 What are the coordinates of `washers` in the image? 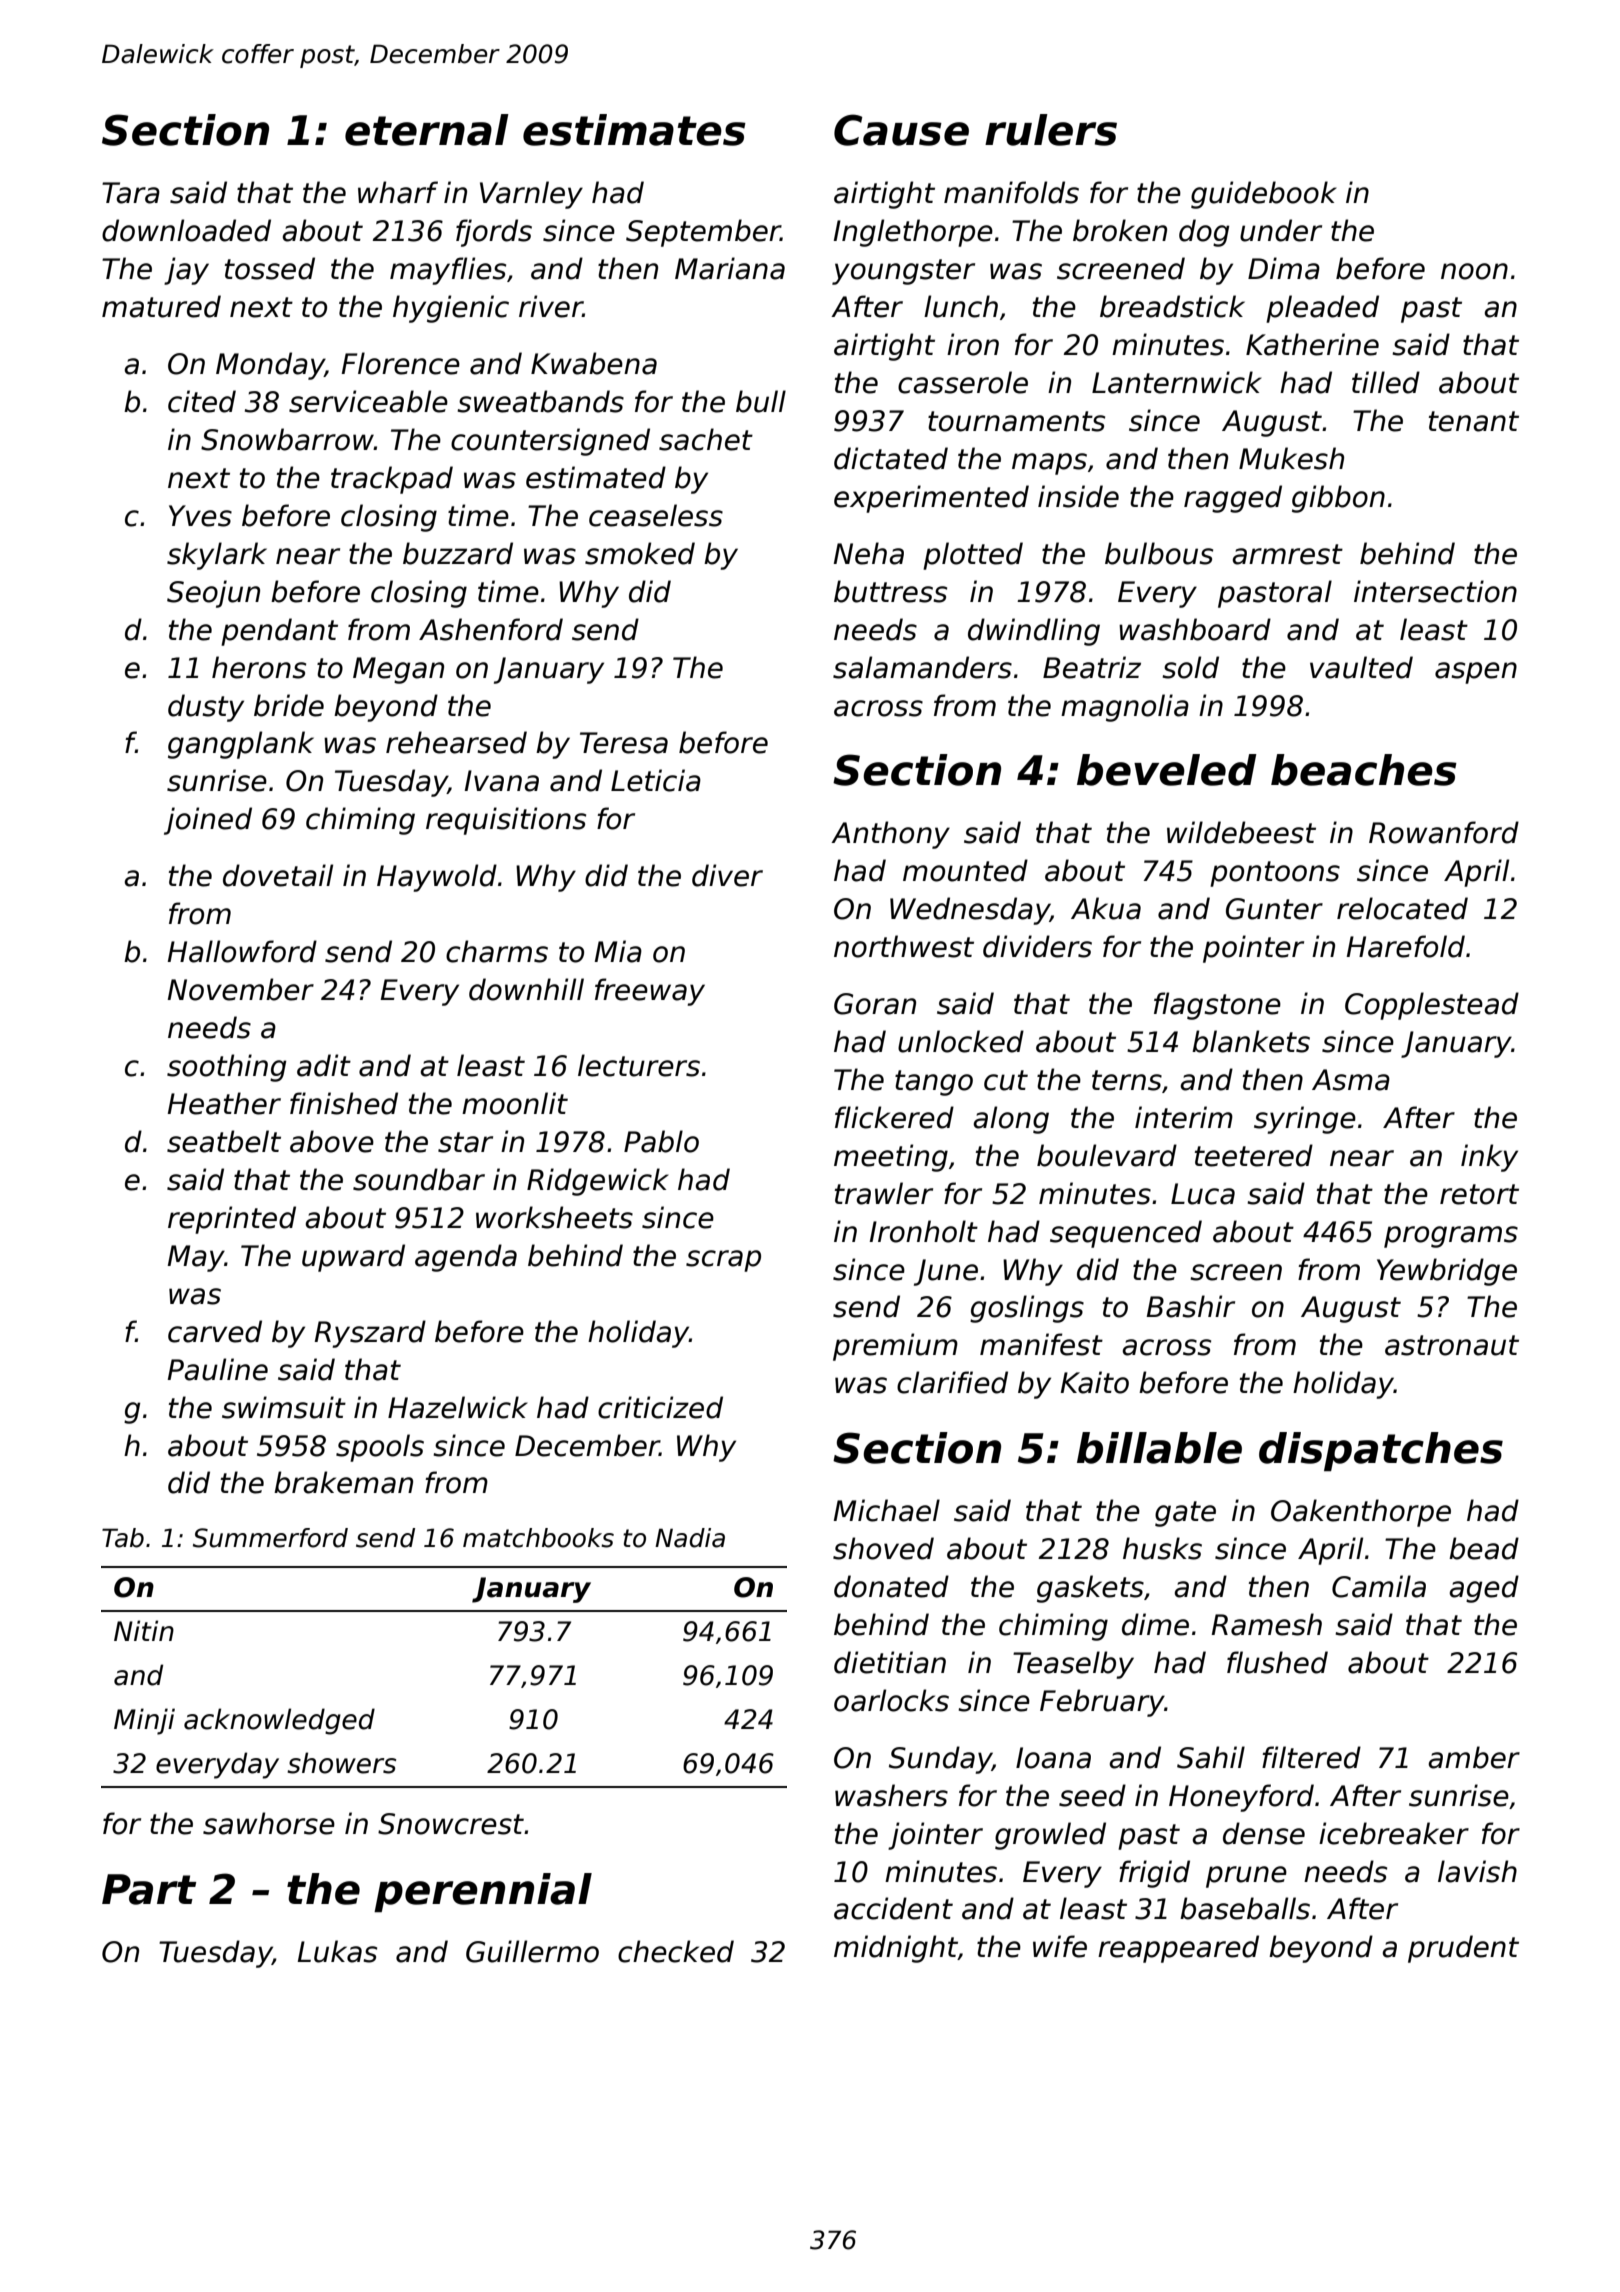 It's located at (891, 1795).
